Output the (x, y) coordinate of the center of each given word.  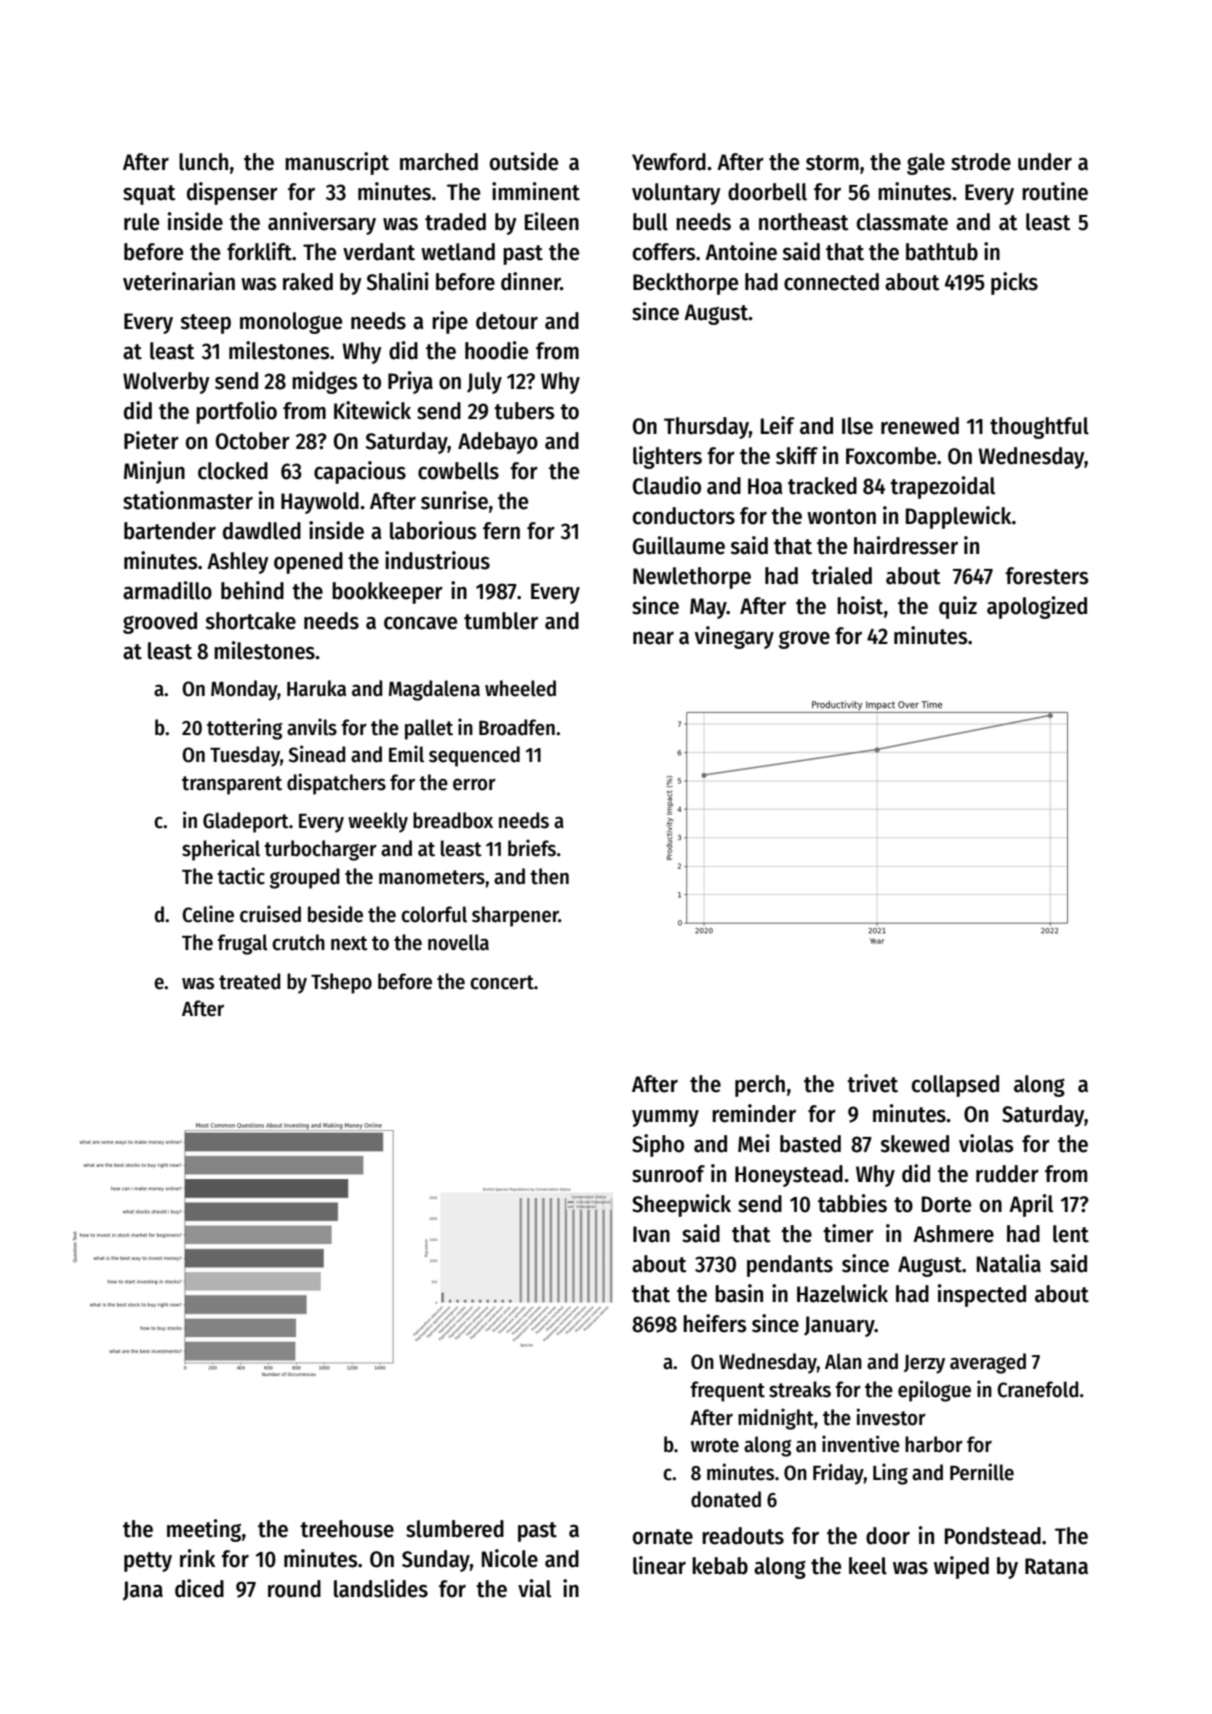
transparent (232, 785)
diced (199, 1588)
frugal (242, 944)
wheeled (520, 688)
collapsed (955, 1086)
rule (141, 222)
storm (832, 163)
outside (524, 161)
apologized (1037, 607)
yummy (665, 1118)
